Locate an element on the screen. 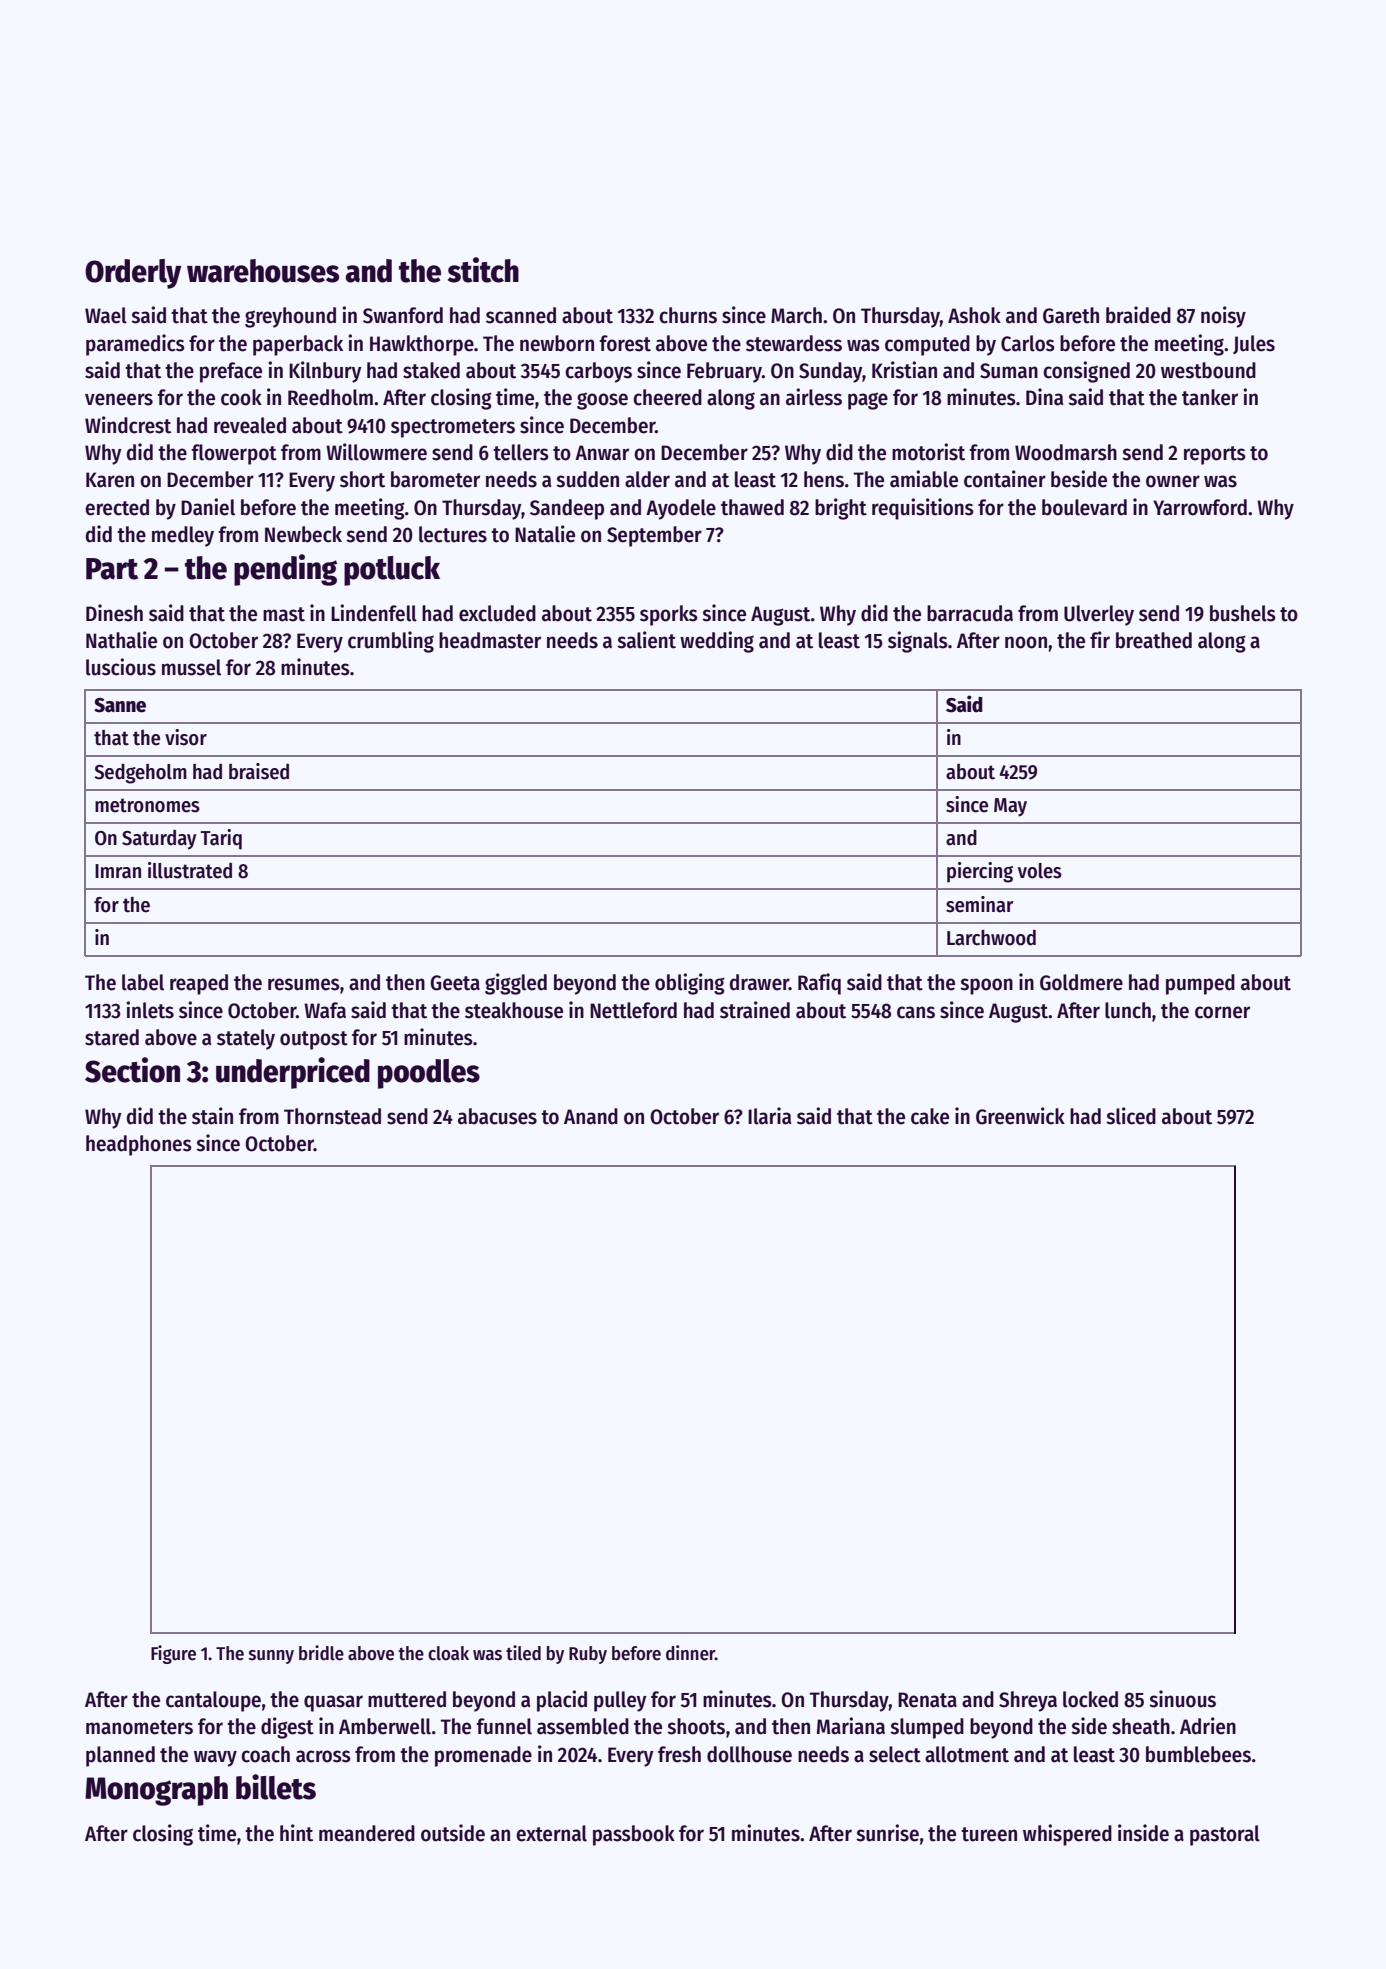  Anand is located at coordinates (591, 1116).
